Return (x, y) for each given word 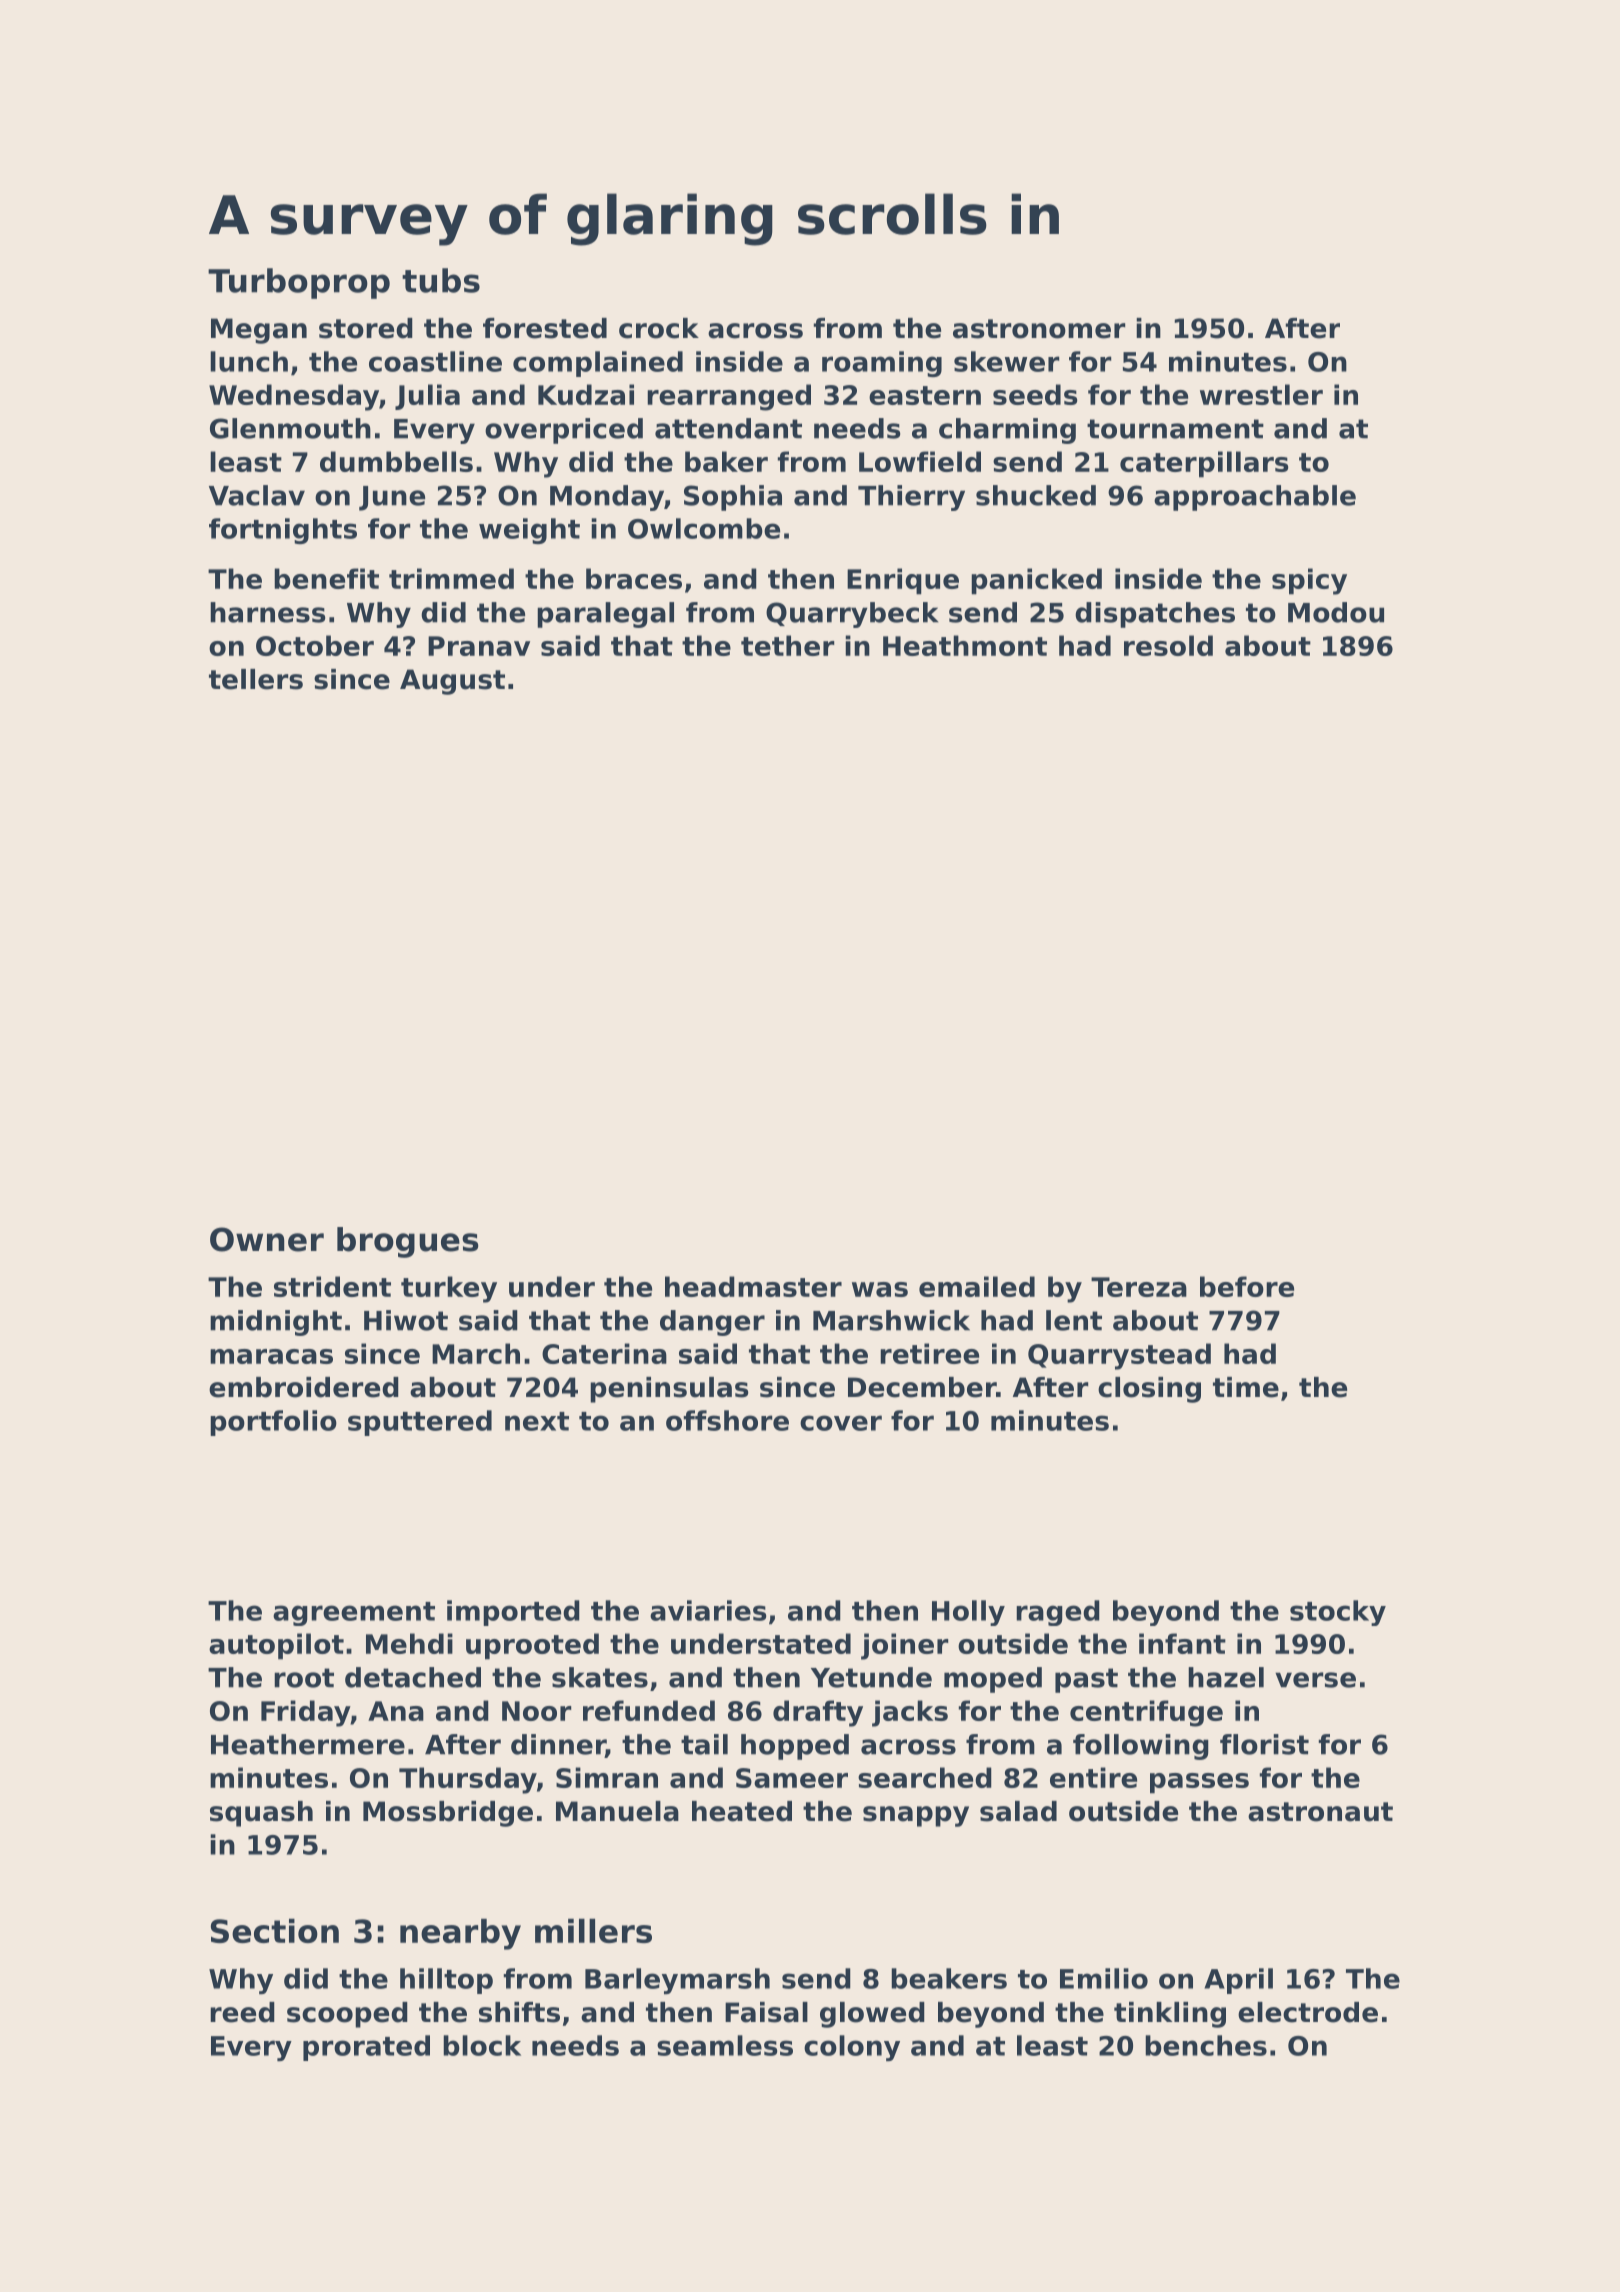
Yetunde (871, 1677)
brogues (408, 1242)
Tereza (1139, 1287)
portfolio (273, 1423)
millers (593, 1931)
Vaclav (257, 495)
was (880, 1289)
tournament (1175, 429)
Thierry (911, 498)
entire (1093, 1777)
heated (742, 1811)
